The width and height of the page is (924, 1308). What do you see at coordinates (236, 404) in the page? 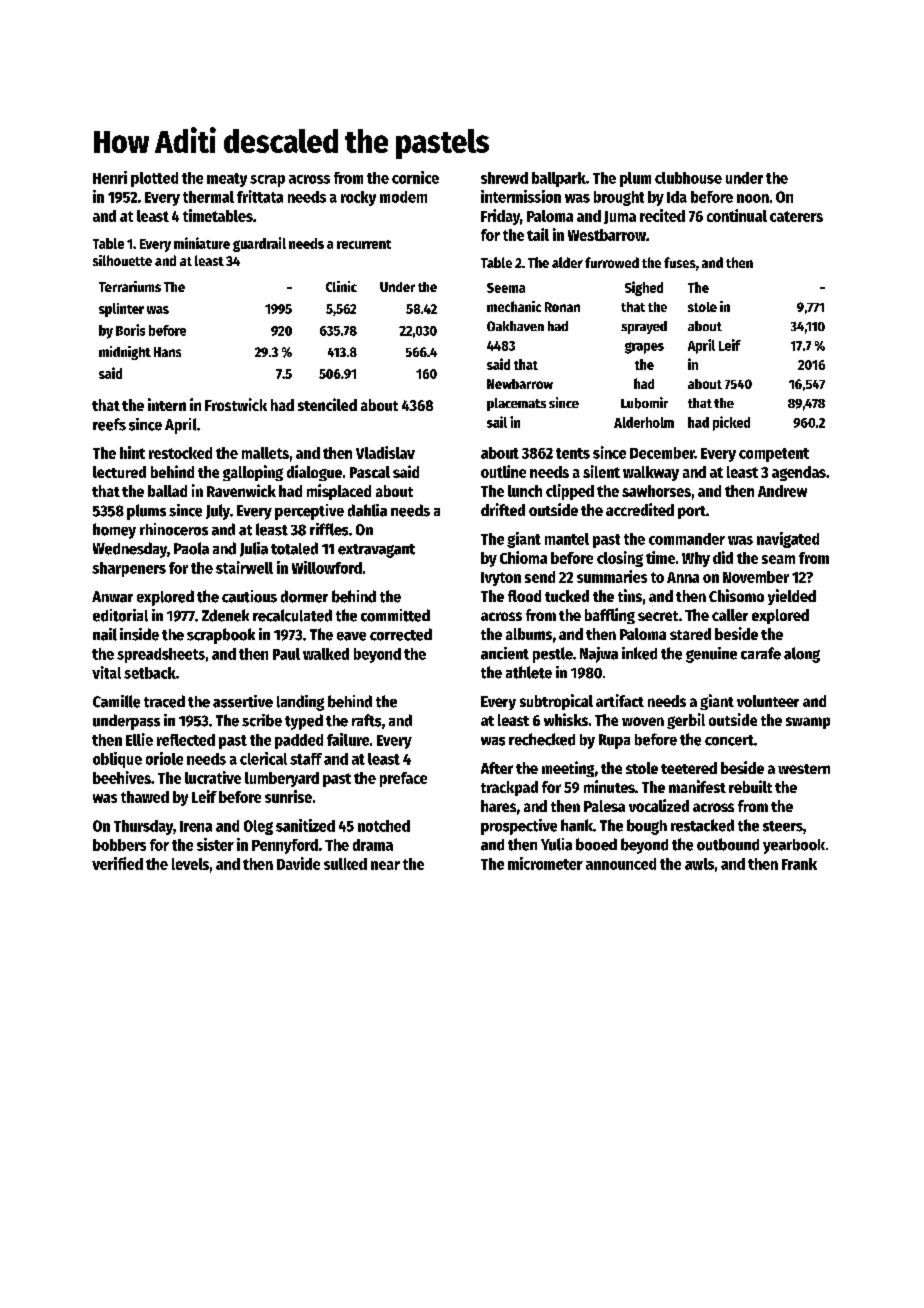
I see `Frostwick` at bounding box center [236, 404].
